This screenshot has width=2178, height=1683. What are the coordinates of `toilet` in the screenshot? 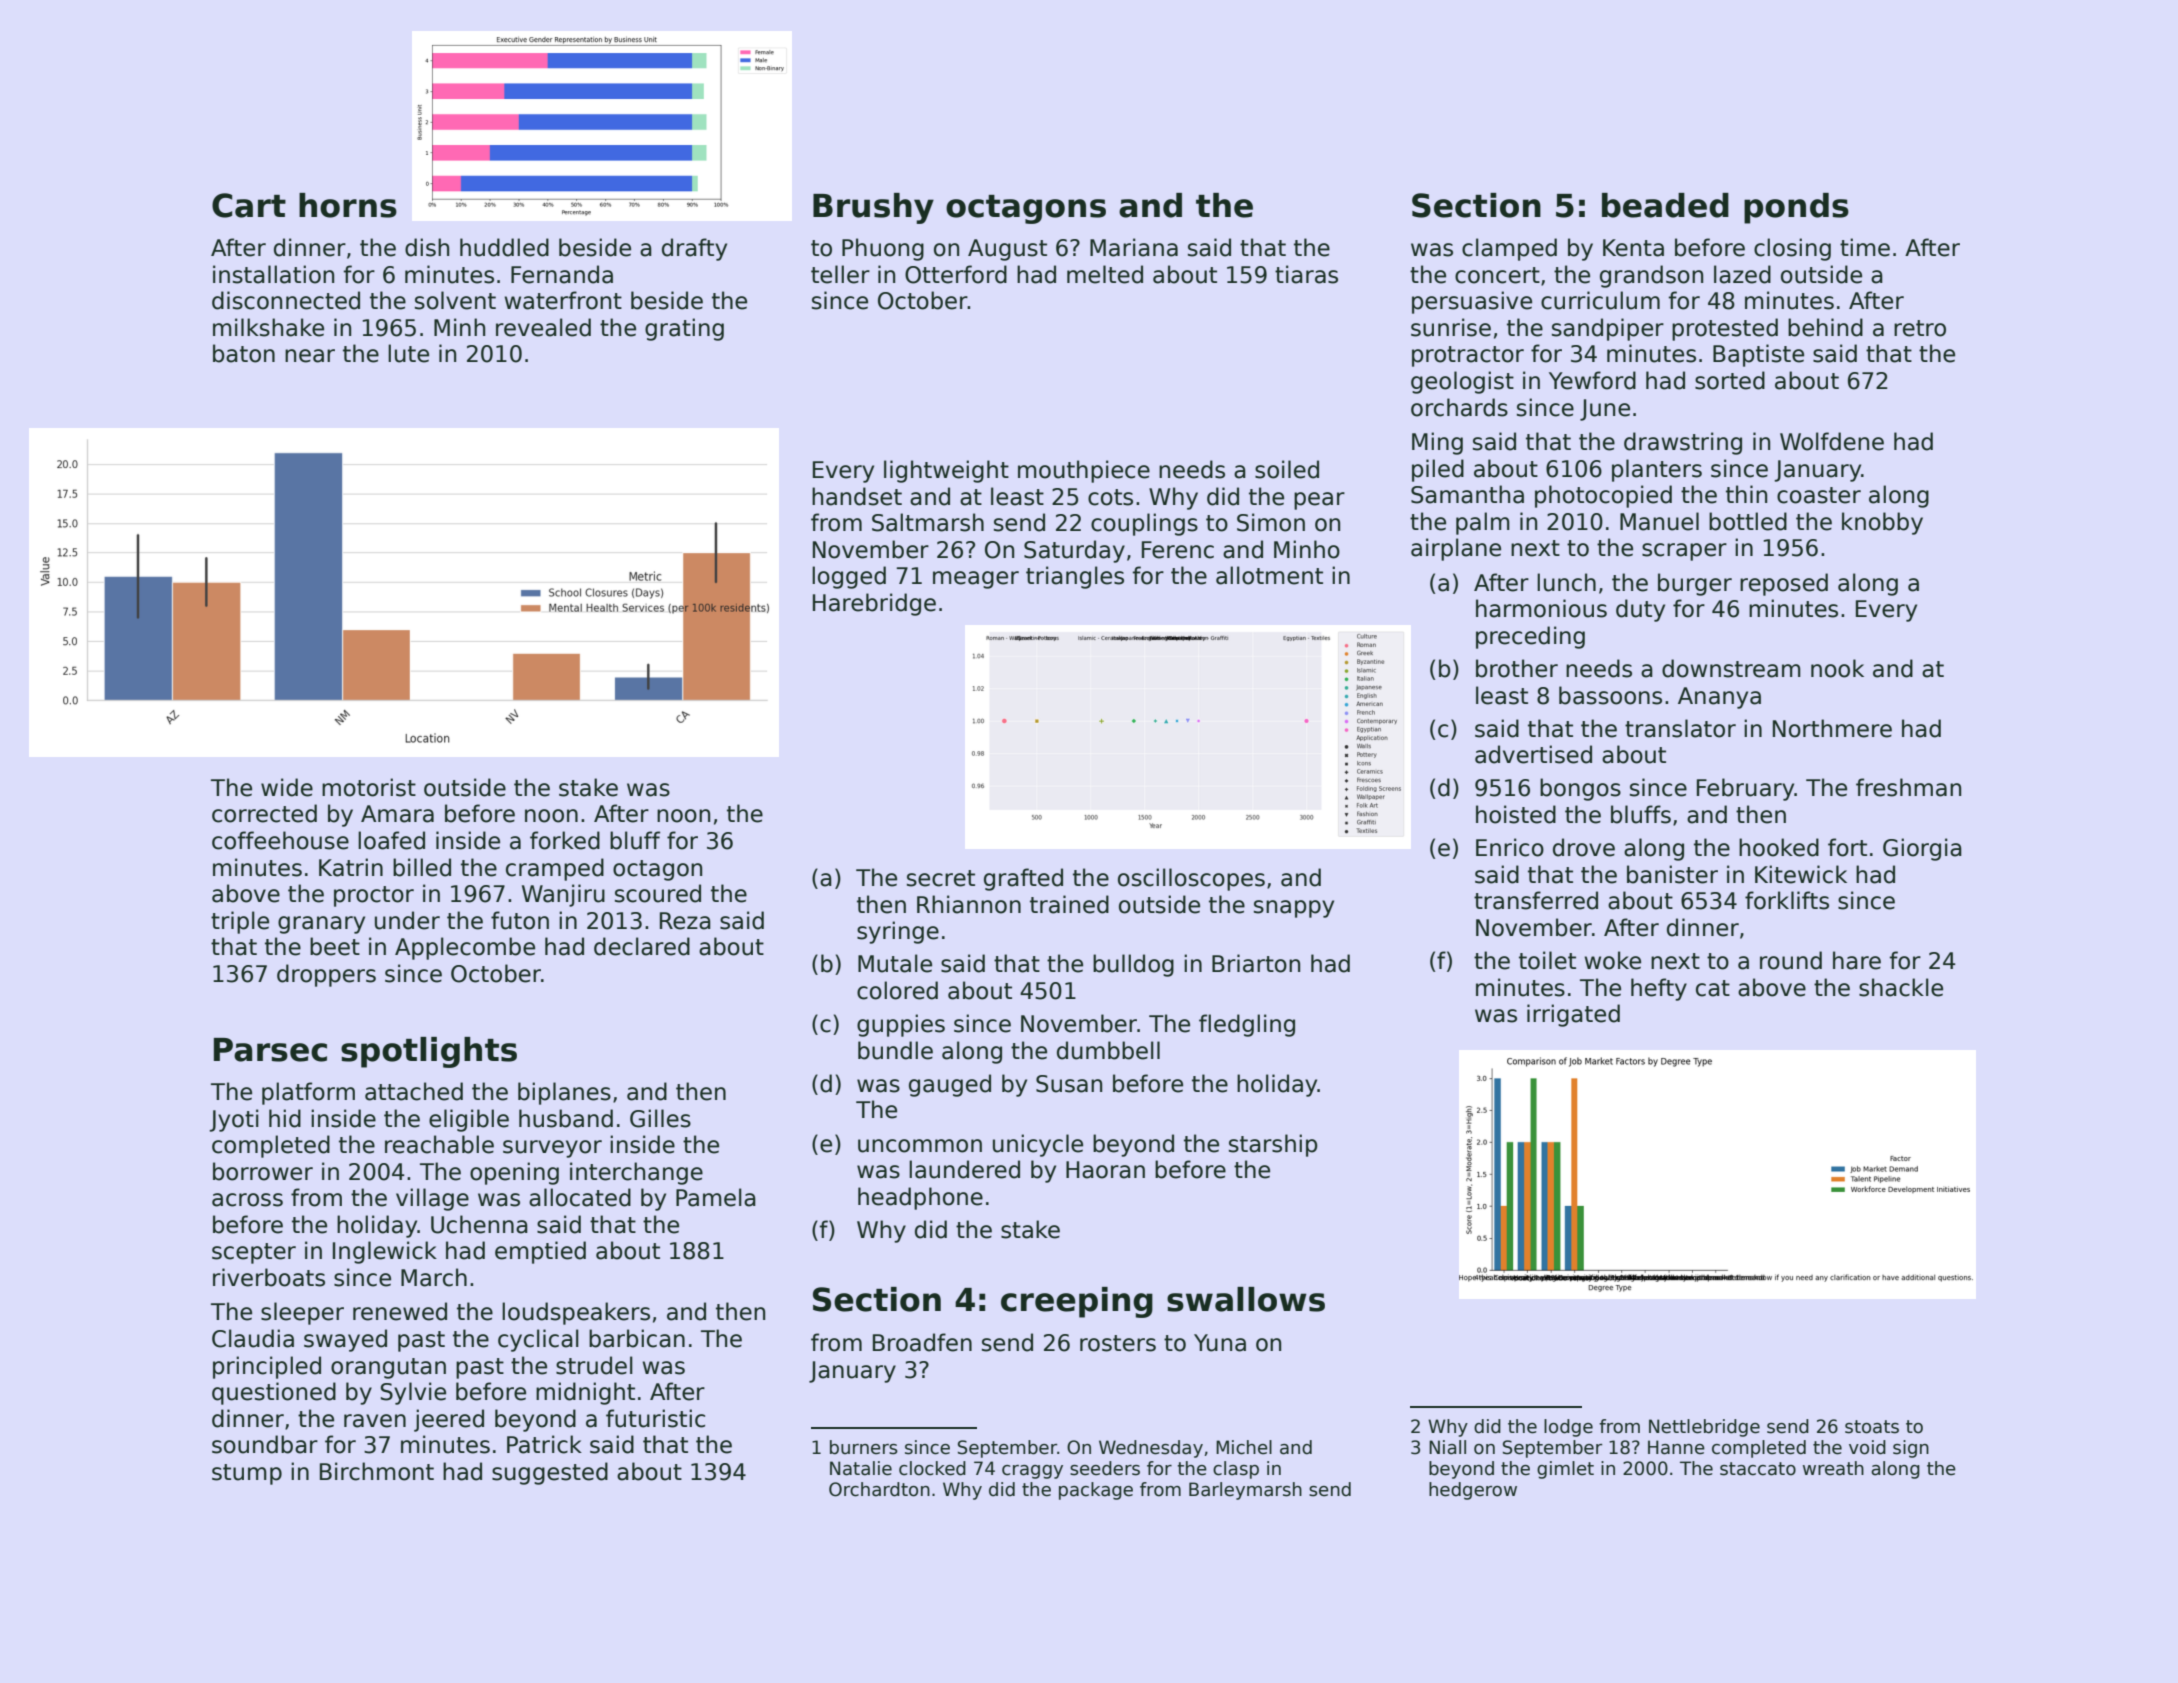 It's located at (1547, 960).
